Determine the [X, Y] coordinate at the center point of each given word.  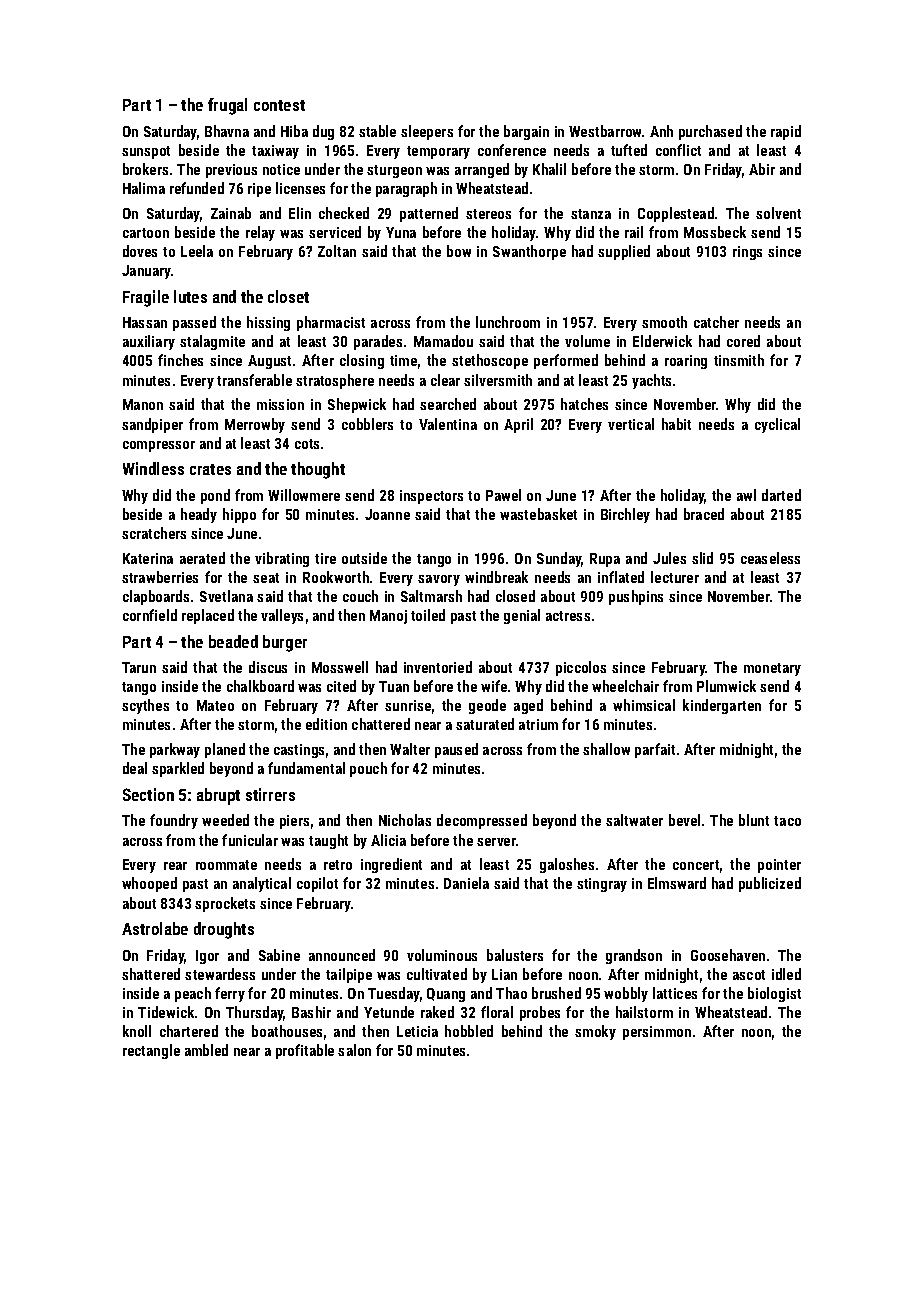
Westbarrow [606, 131]
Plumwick [726, 686]
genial [522, 616]
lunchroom [508, 322]
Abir [762, 169]
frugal [227, 106]
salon [354, 1050]
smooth [664, 322]
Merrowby [255, 425]
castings [299, 751]
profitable [305, 1051]
